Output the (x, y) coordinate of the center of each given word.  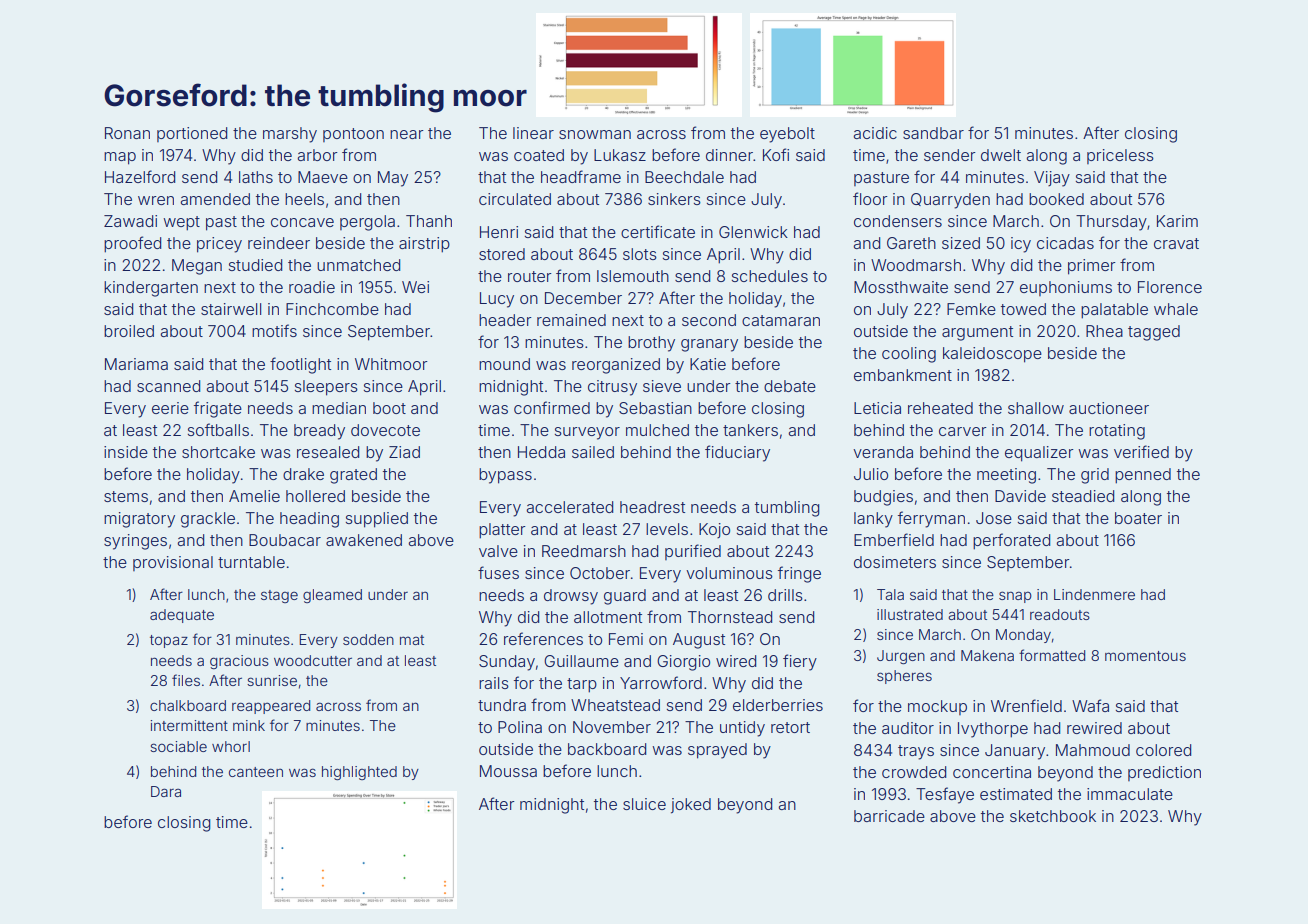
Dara (166, 791)
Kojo (714, 530)
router (530, 276)
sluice (644, 804)
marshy (290, 135)
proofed (133, 244)
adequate (182, 616)
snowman (595, 134)
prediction (1164, 773)
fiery (800, 662)
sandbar (933, 133)
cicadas (1065, 243)
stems (126, 496)
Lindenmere (1094, 594)
